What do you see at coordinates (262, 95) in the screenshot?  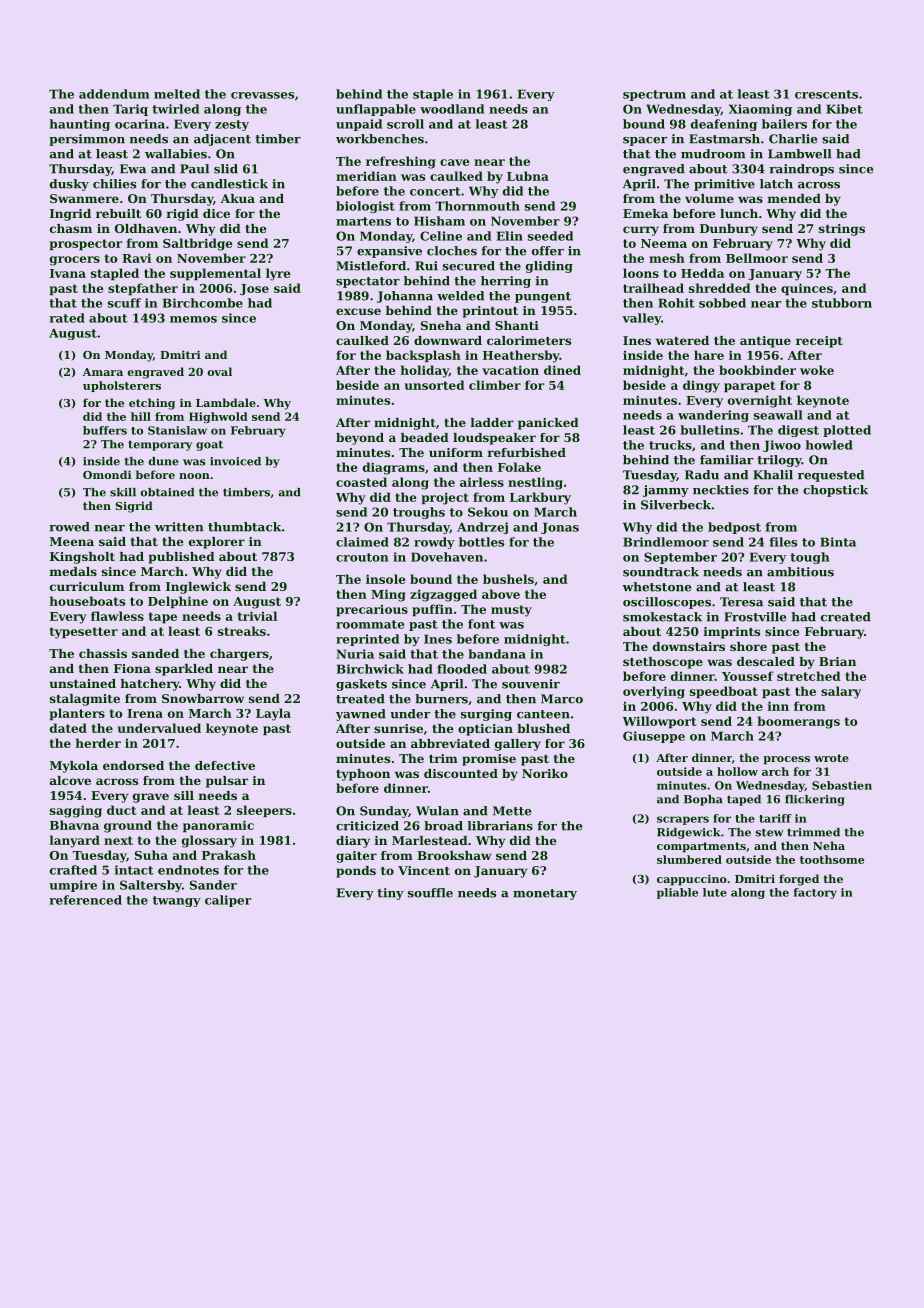 I see `crevasses` at bounding box center [262, 95].
